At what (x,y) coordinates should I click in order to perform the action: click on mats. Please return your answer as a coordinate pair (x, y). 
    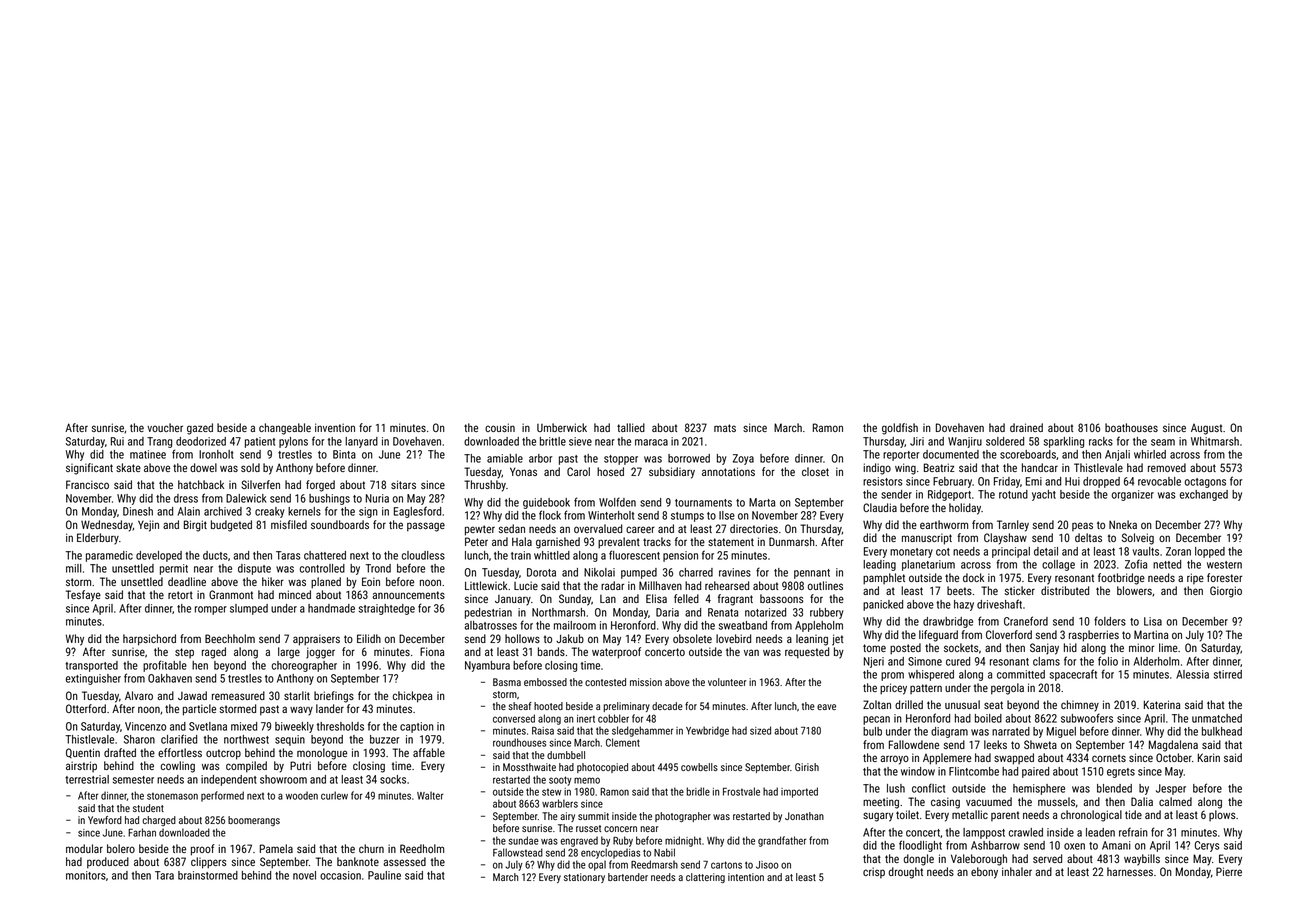
    Looking at the image, I should click on (725, 428).
